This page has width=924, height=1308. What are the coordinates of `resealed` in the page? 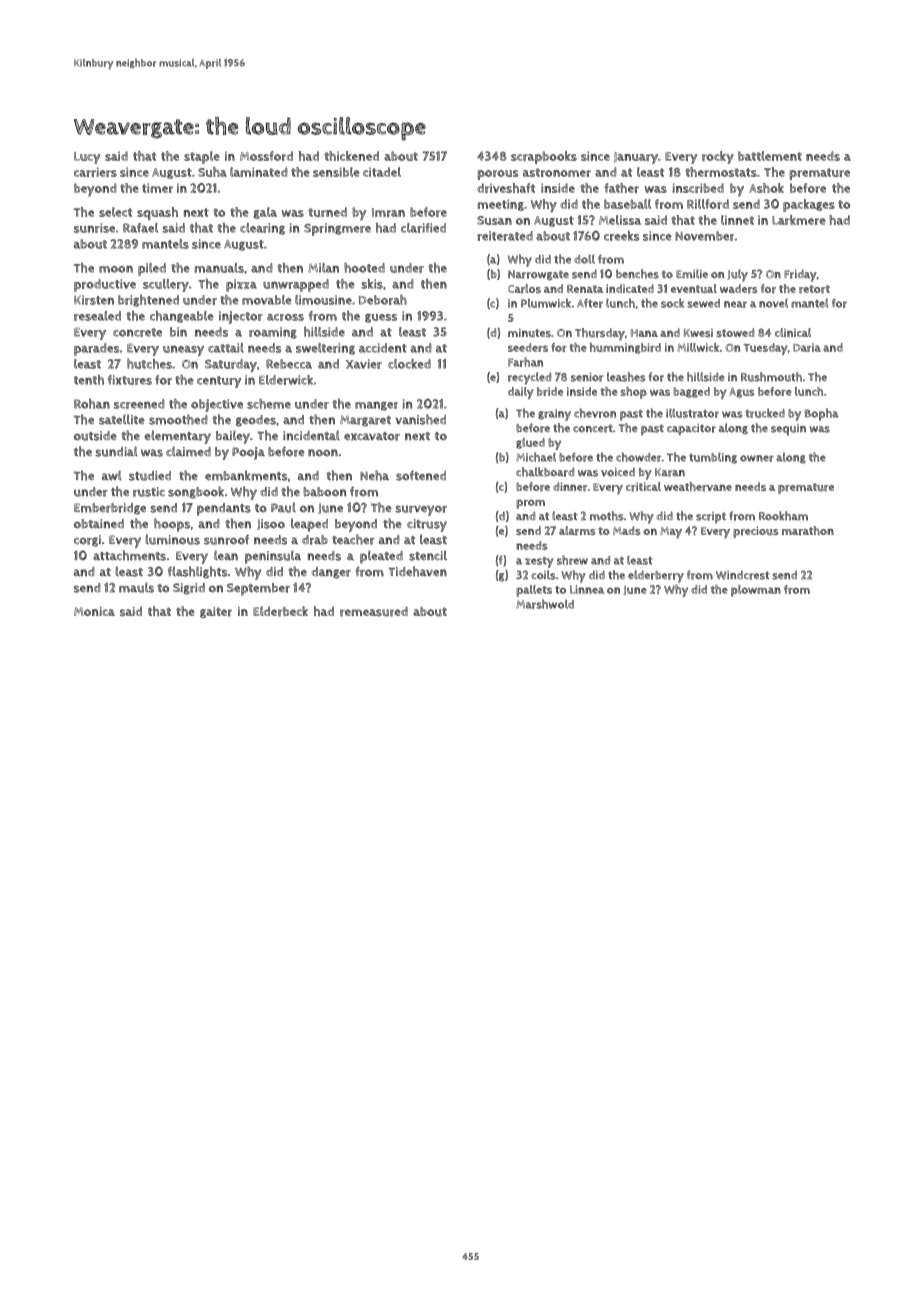 It's located at (97, 316).
